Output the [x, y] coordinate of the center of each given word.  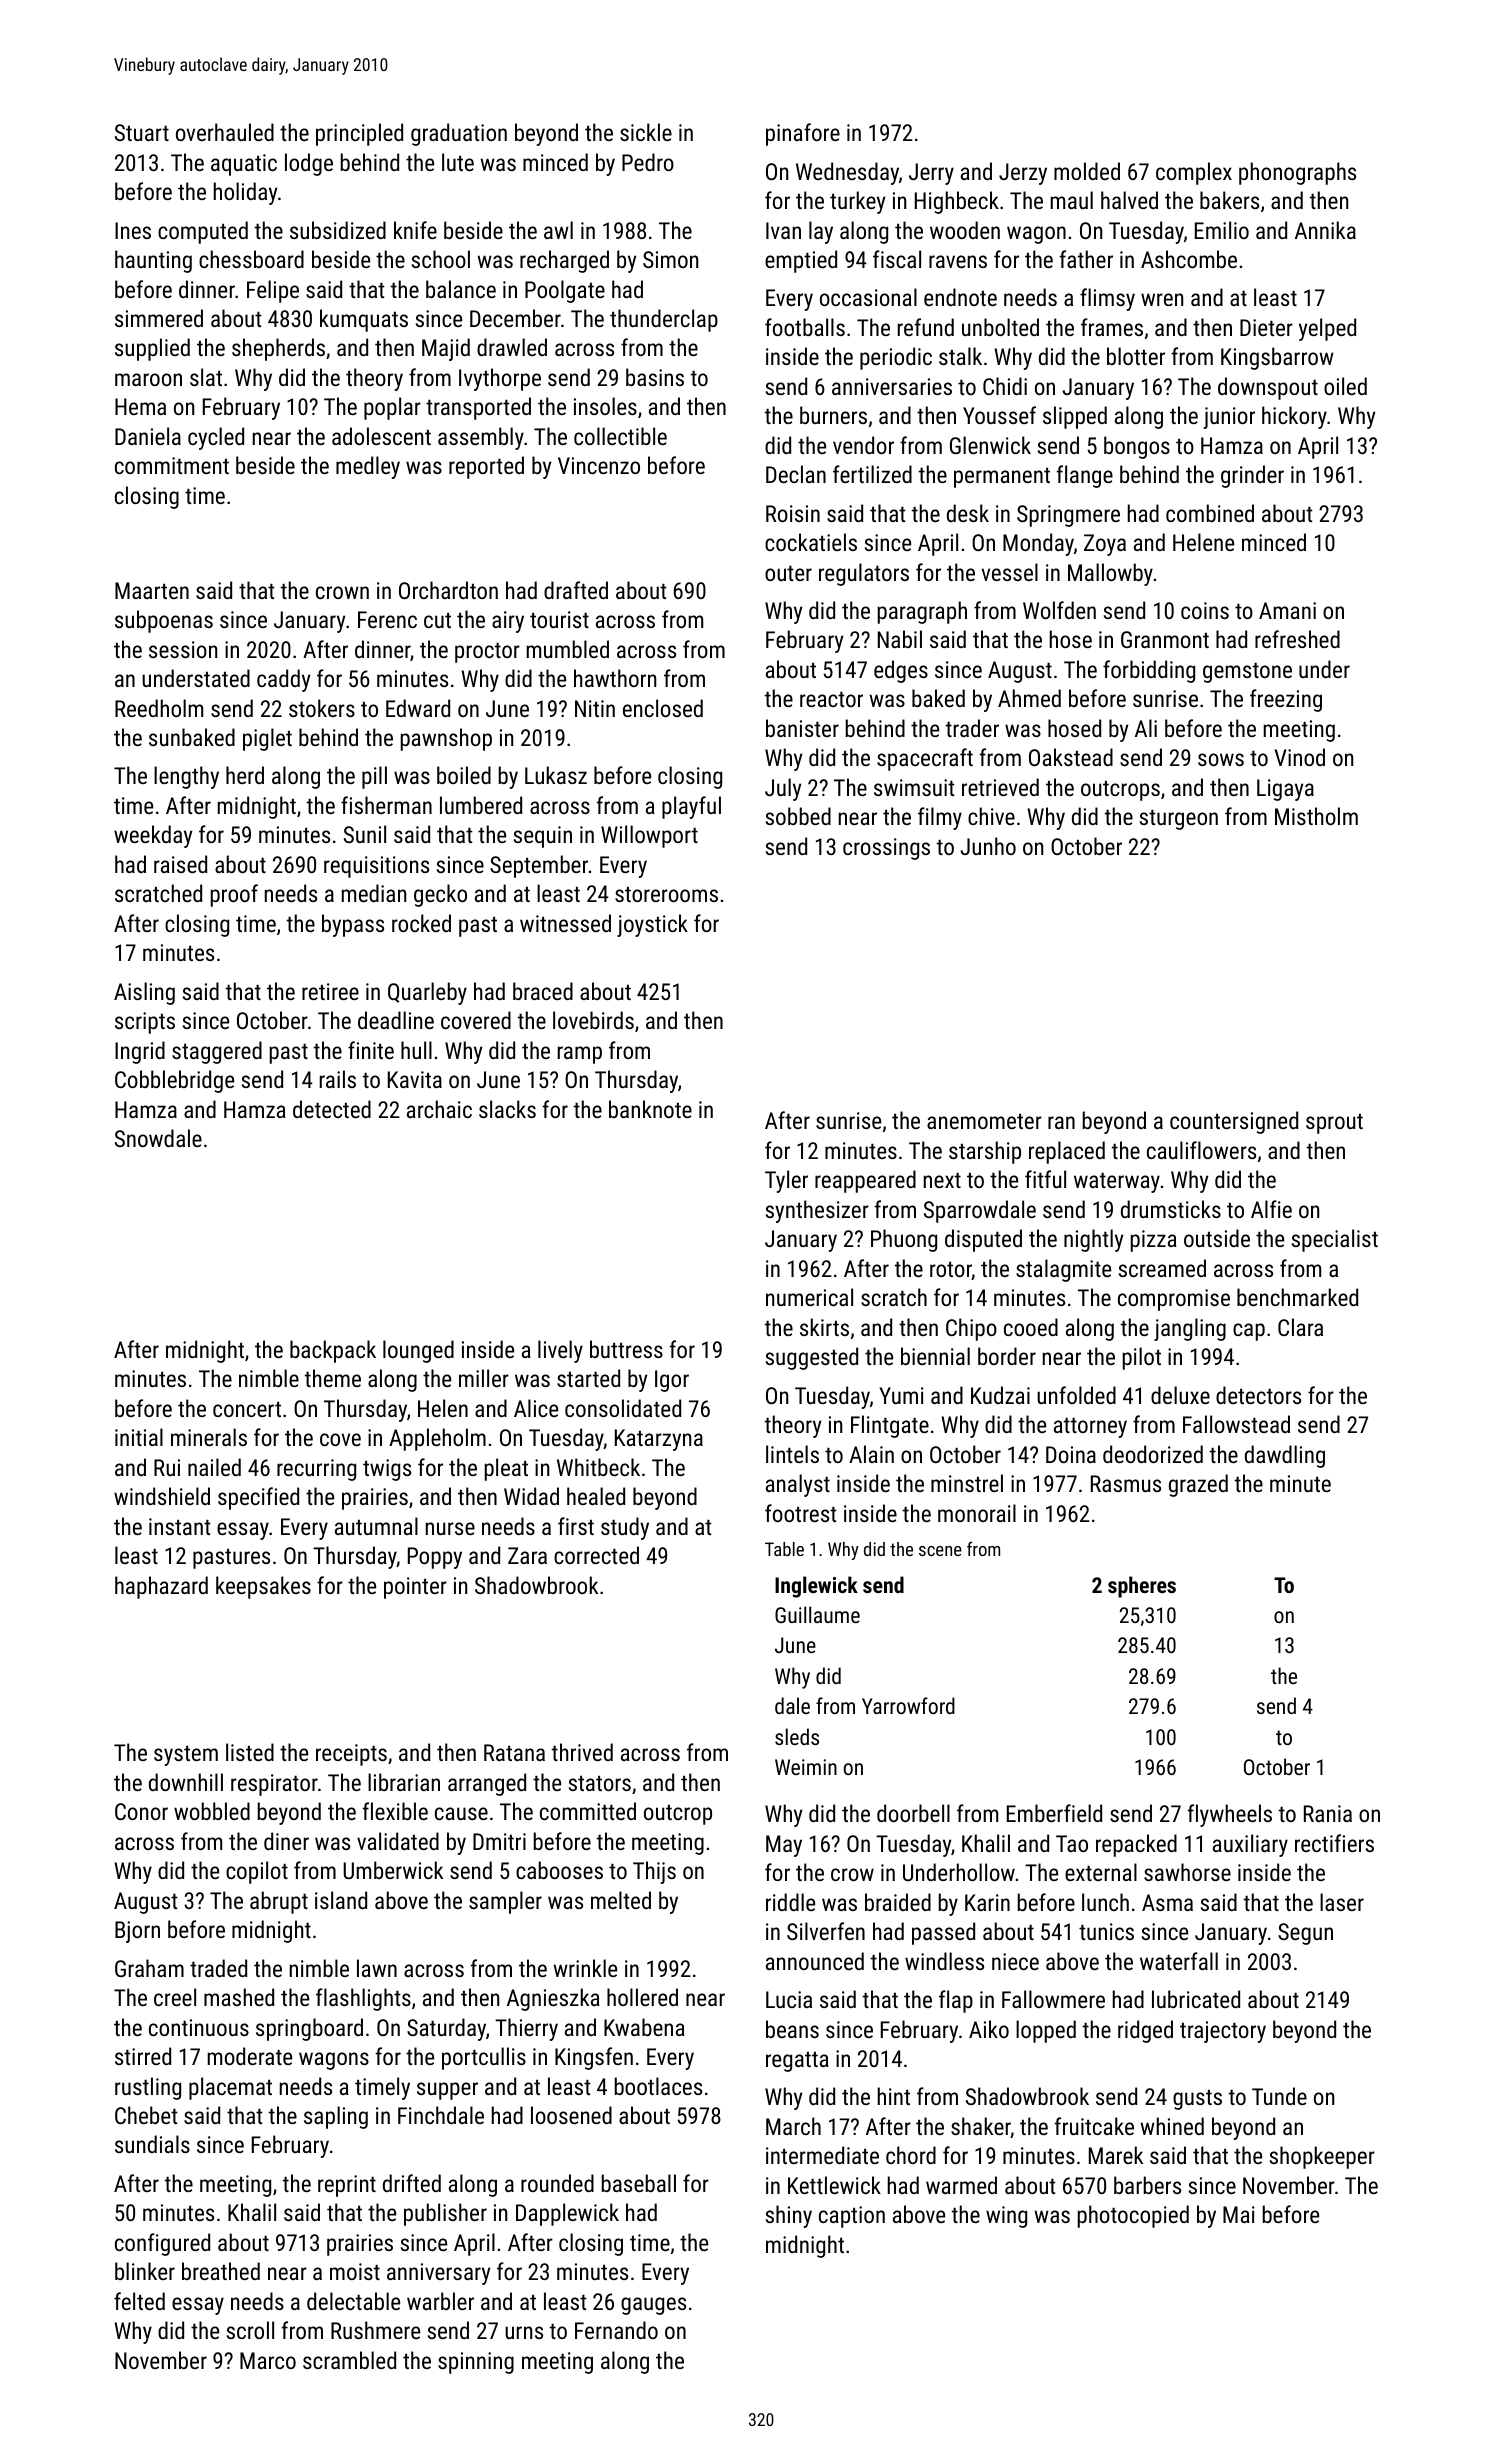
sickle [646, 132]
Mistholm [1316, 816]
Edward [418, 708]
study [625, 1528]
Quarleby [427, 993]
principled [359, 134]
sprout [1334, 1123]
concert [247, 1409]
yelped [1327, 329]
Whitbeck [598, 1467]
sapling [336, 2117]
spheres [1142, 1587]
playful [691, 807]
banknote [650, 1109]
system [186, 1755]
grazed [1198, 1485]
